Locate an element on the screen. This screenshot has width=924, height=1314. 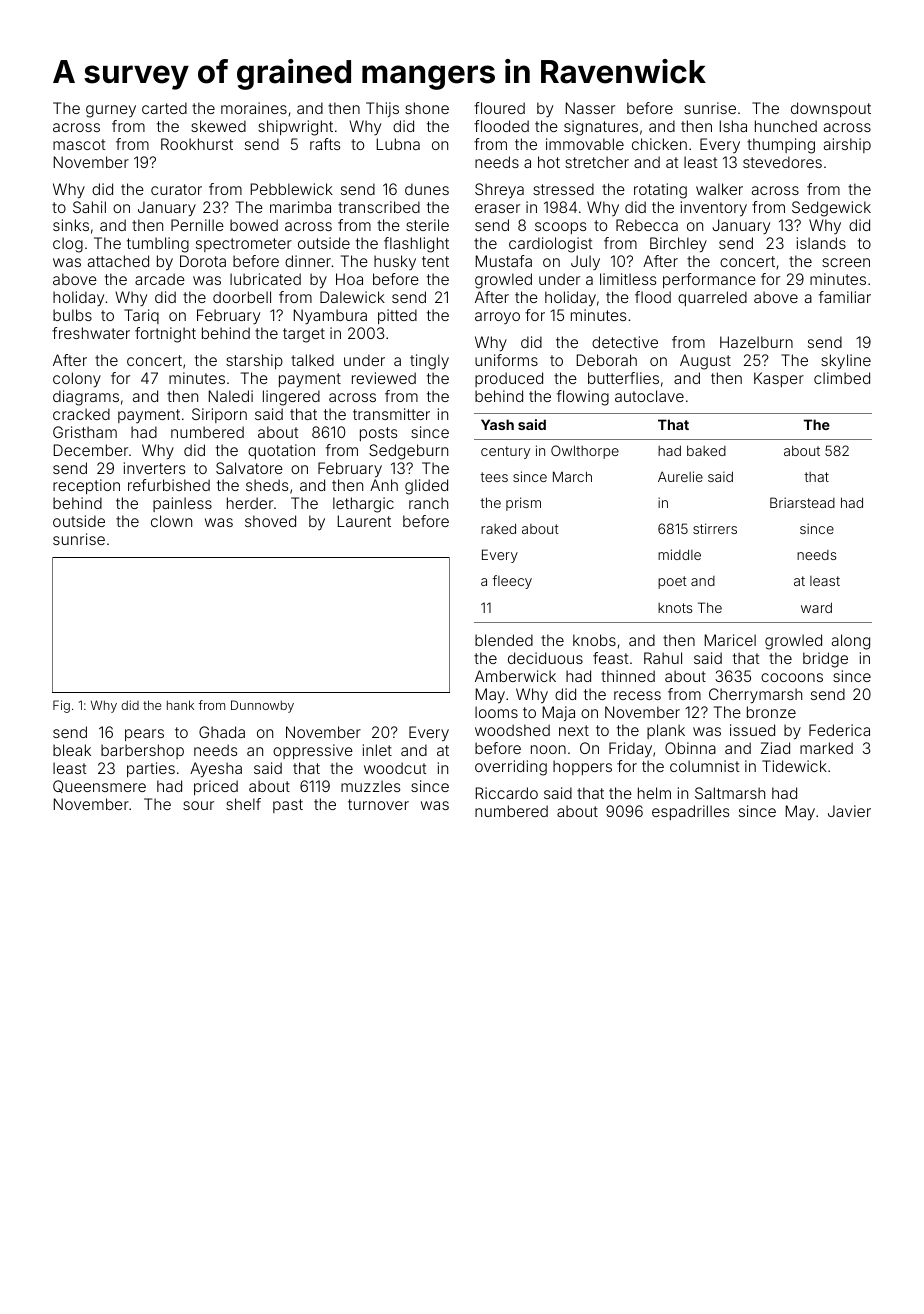
limitless is located at coordinates (628, 279).
